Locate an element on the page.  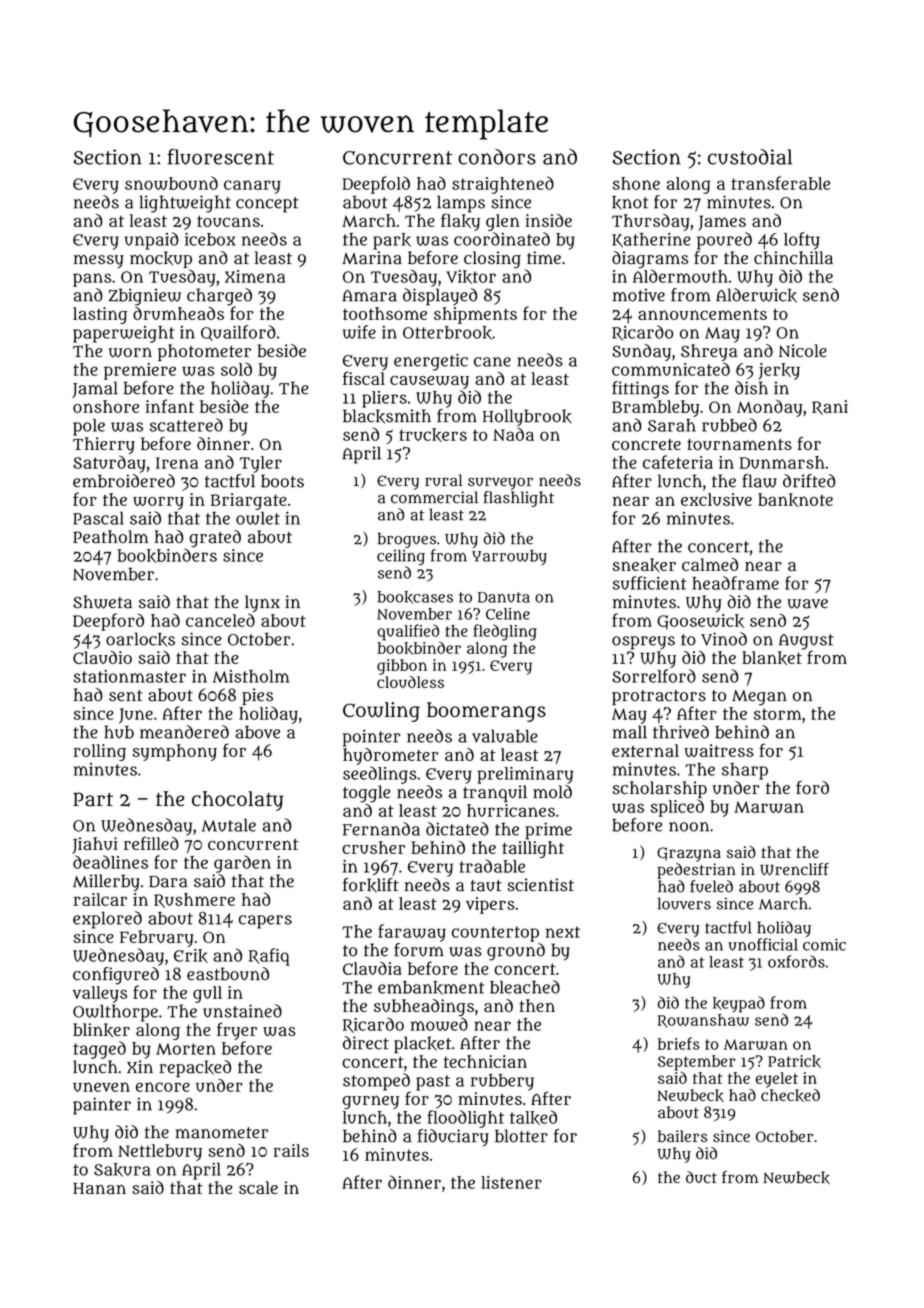
Millerby is located at coordinates (106, 883).
